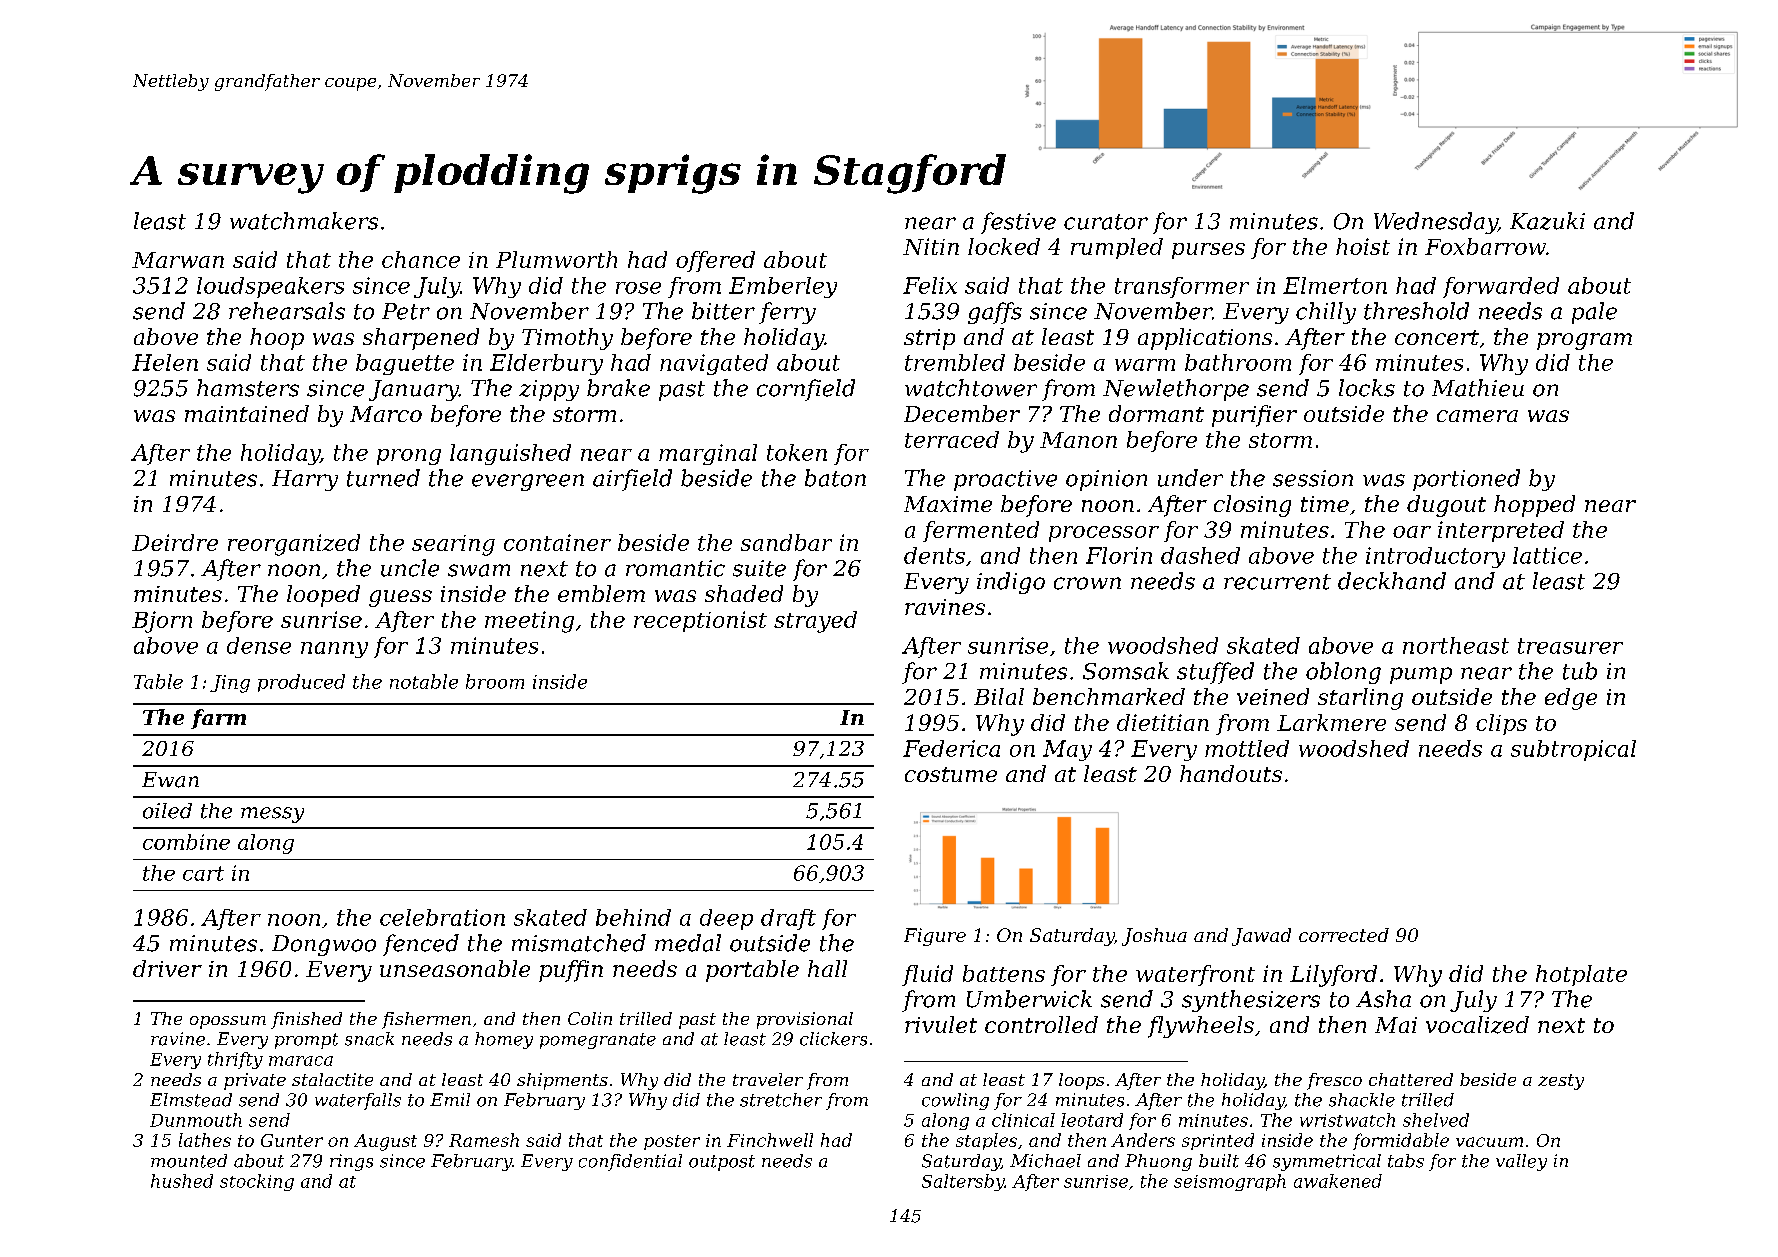 This document has width=1778, height=1257. I want to click on loudspeakers, so click(270, 287).
